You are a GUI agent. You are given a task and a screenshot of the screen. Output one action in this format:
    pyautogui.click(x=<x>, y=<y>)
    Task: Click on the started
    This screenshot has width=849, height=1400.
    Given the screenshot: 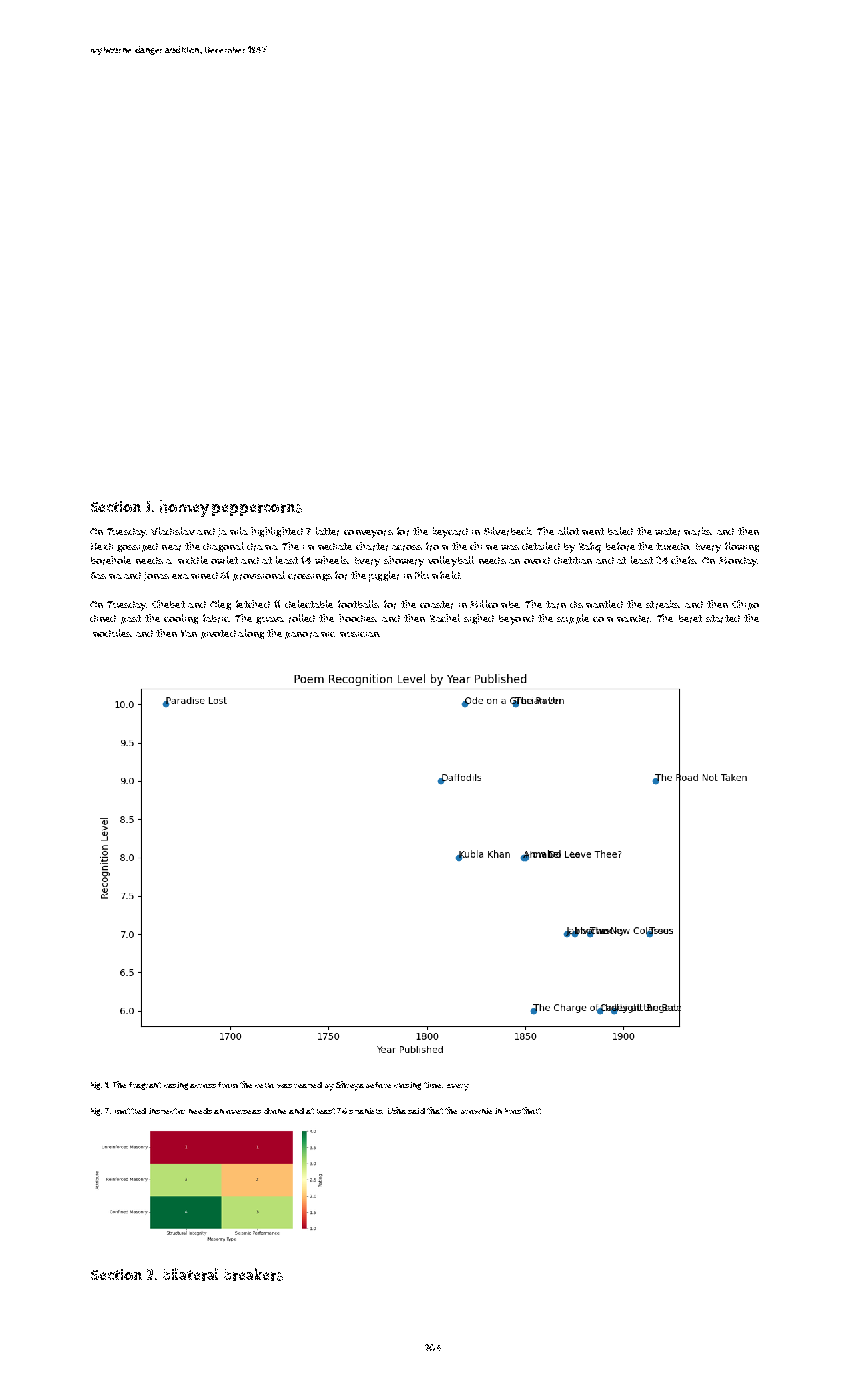 What is the action you would take?
    pyautogui.click(x=723, y=619)
